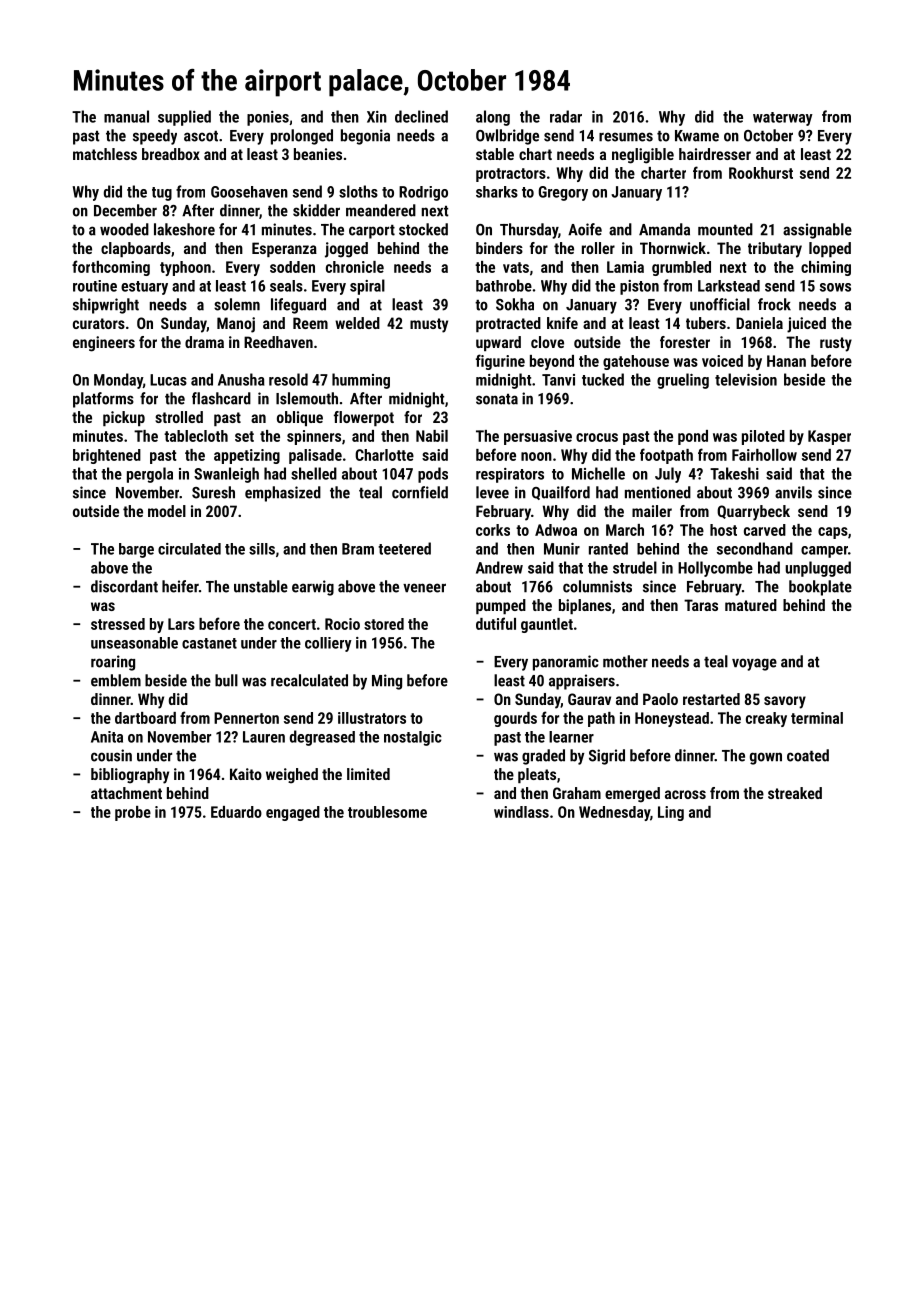  Describe the element at coordinates (766, 758) in the screenshot. I see `gown` at that location.
